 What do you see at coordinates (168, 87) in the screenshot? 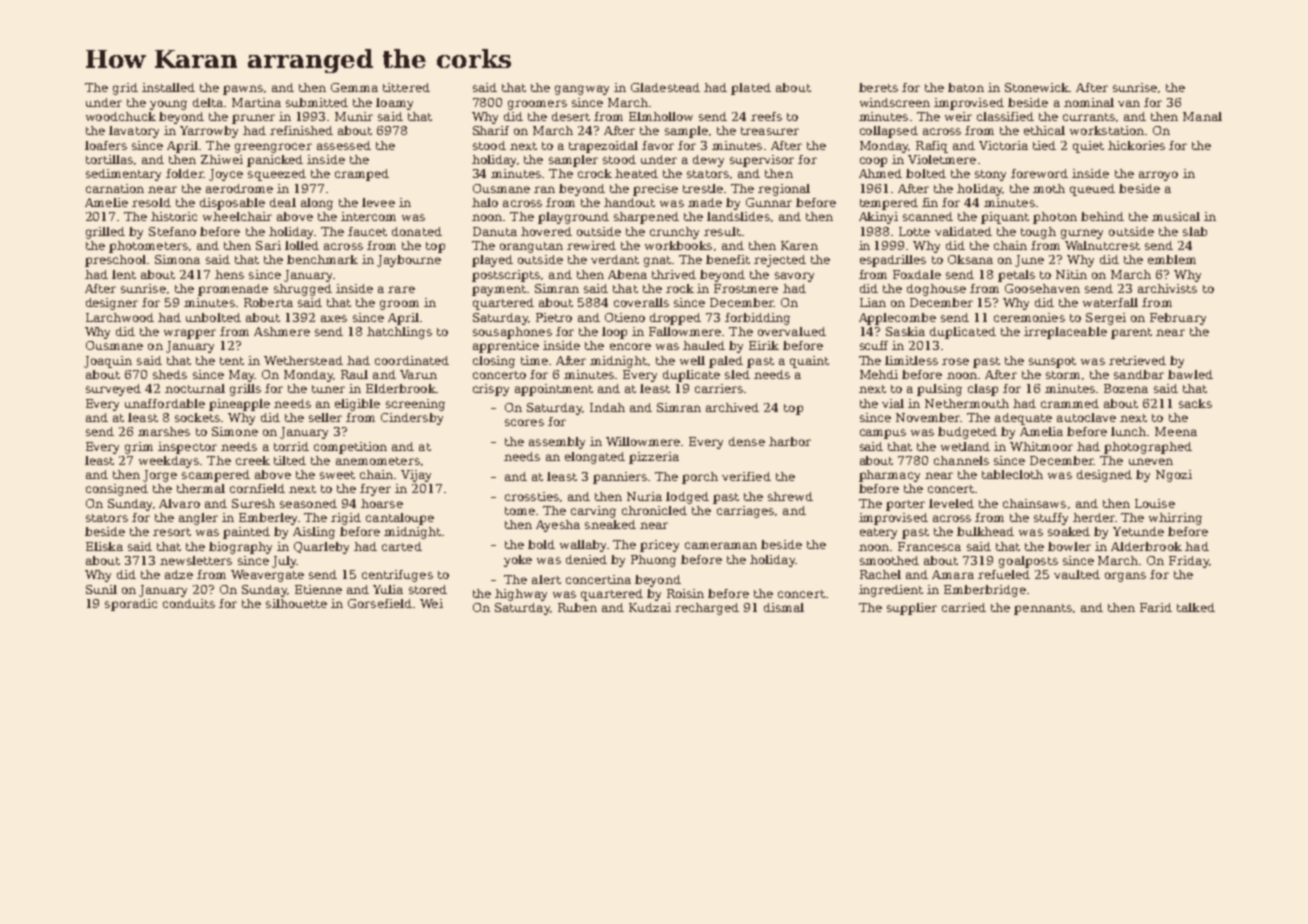
I see `installed` at bounding box center [168, 87].
